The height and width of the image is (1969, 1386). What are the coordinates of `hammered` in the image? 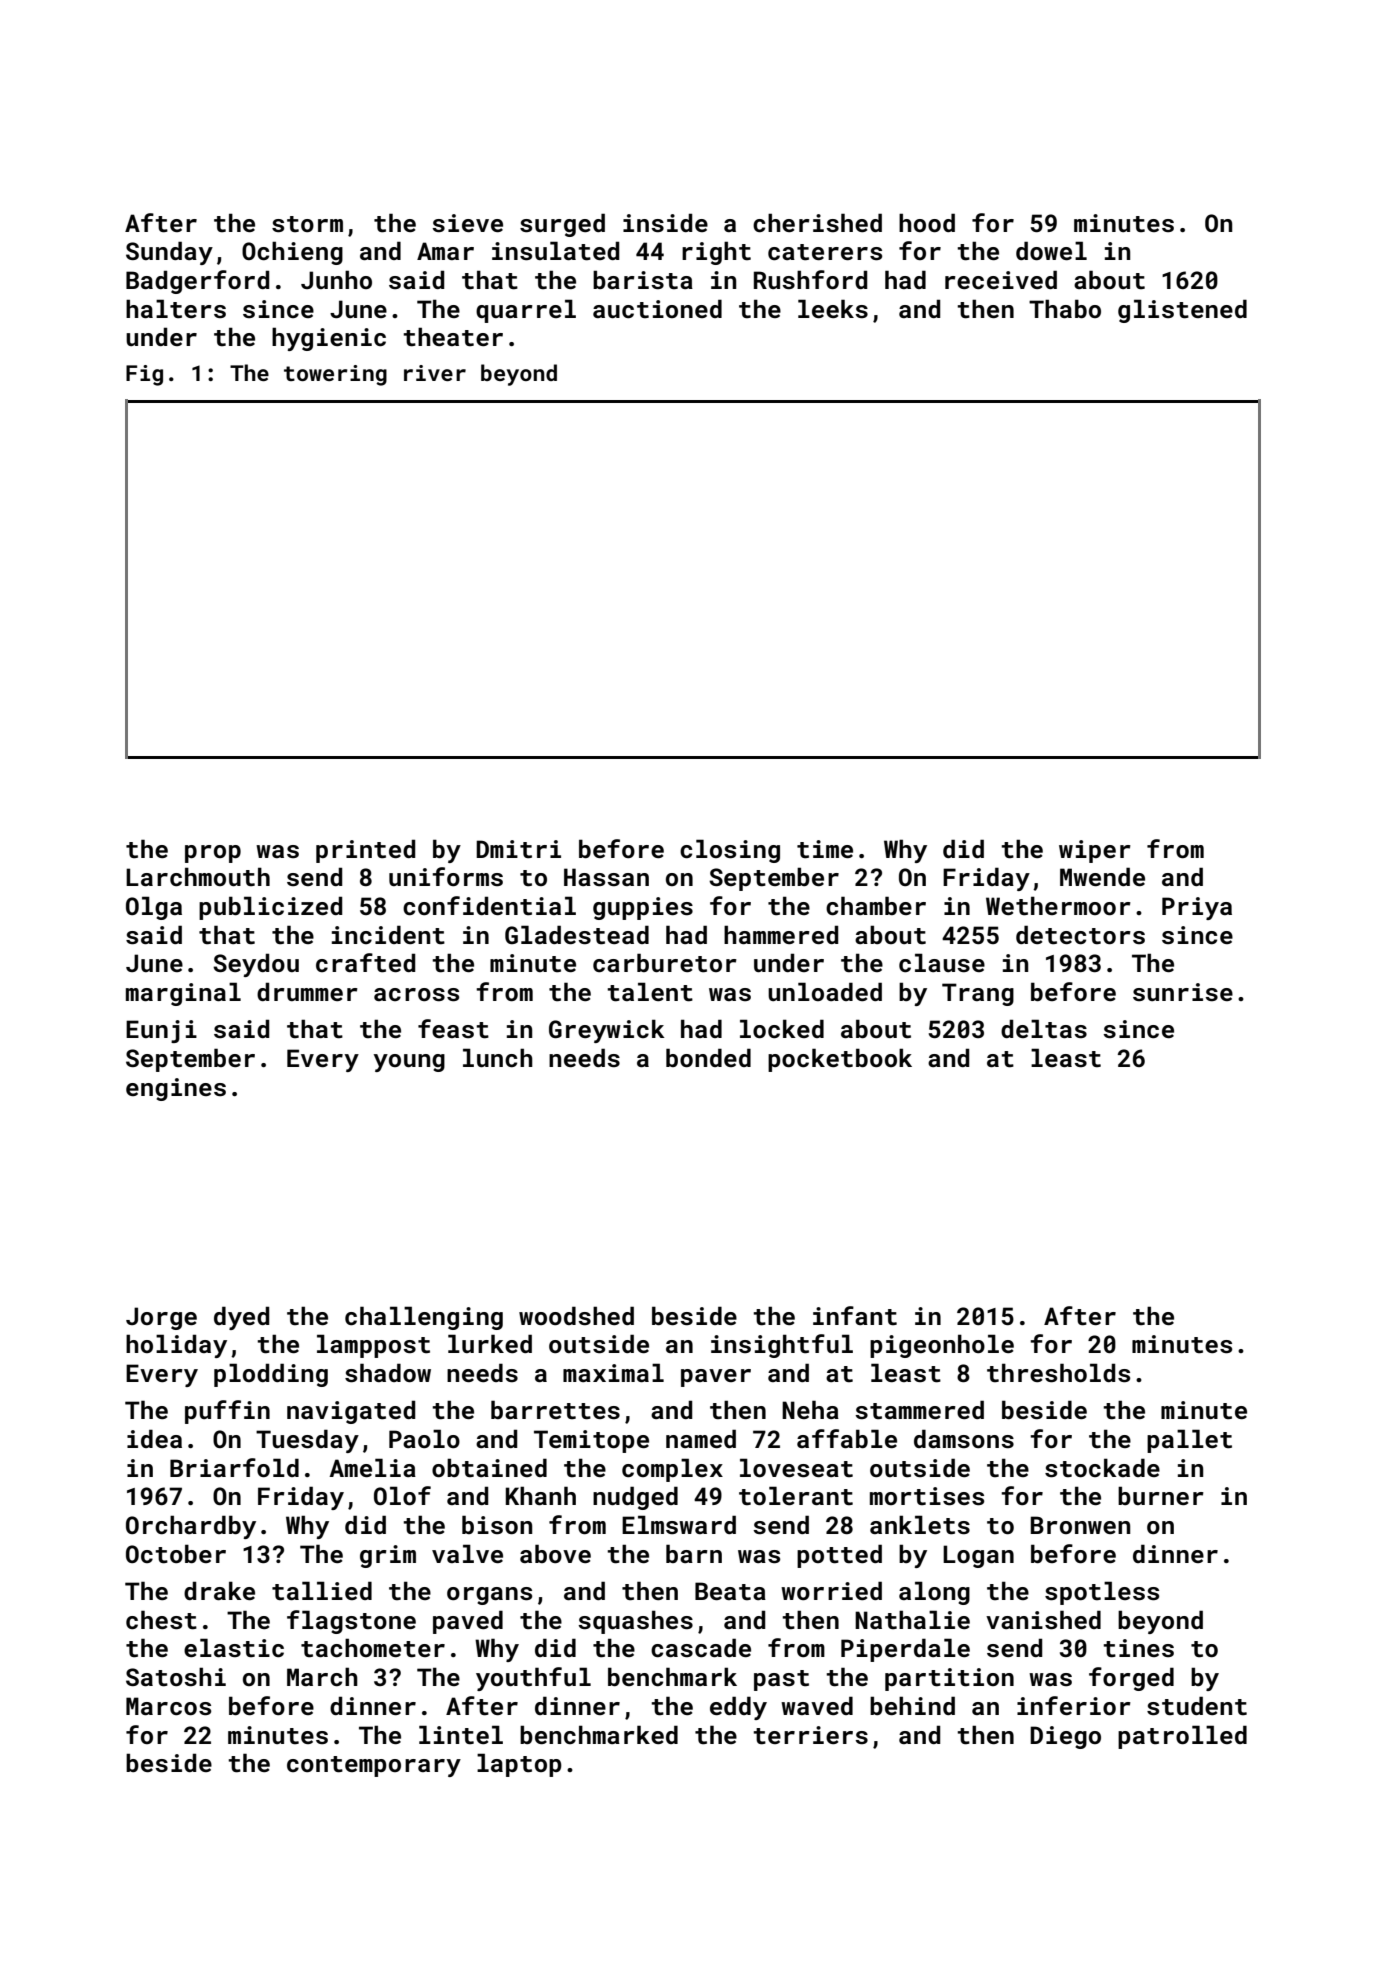 It's located at (781, 934).
